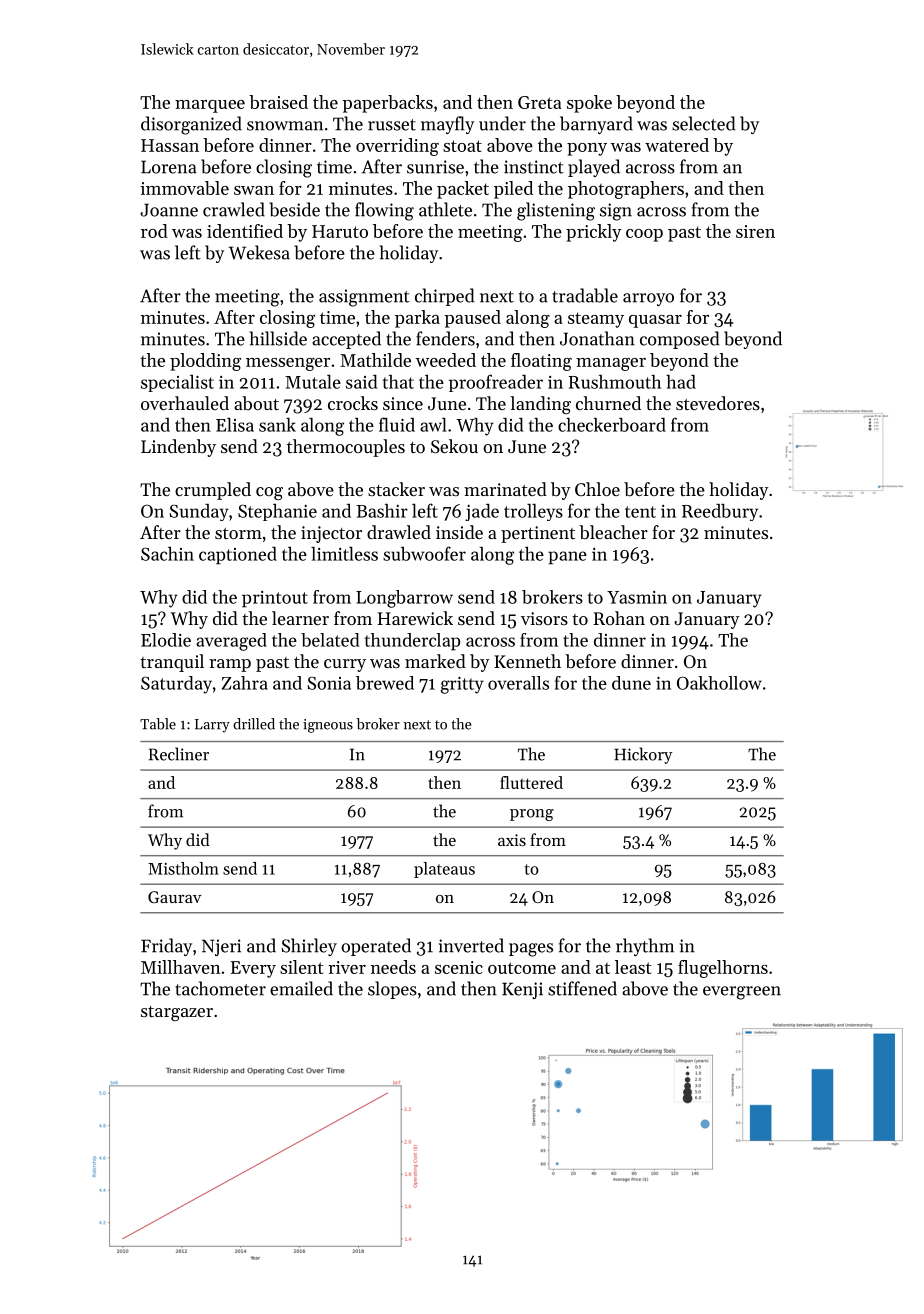  Describe the element at coordinates (205, 362) in the page. I see `plodding` at that location.
